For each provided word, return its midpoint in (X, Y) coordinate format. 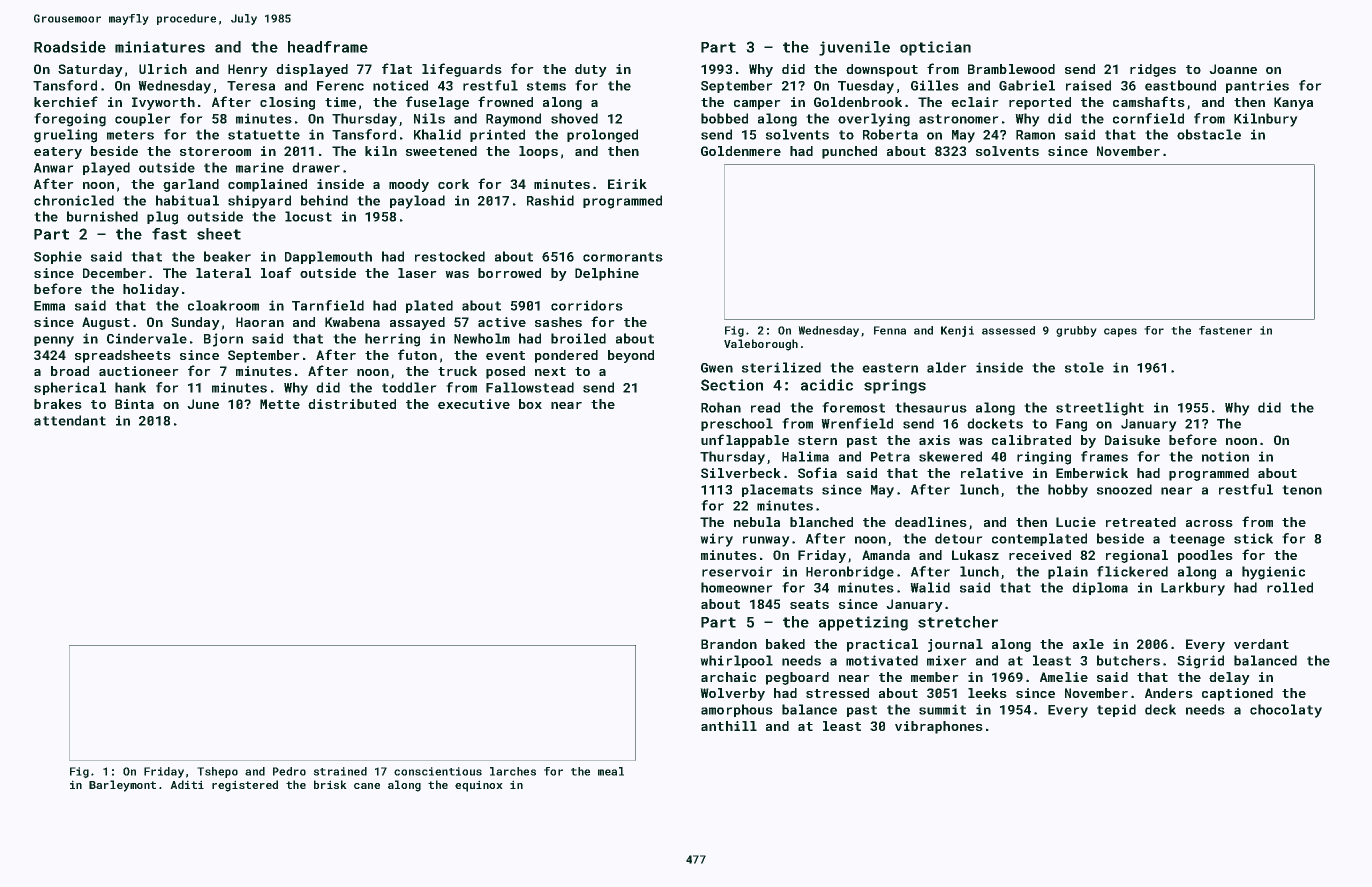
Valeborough (761, 345)
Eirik (627, 184)
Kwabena (352, 322)
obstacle (1209, 134)
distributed (352, 404)
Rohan (721, 407)
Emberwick (1092, 473)
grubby (1076, 331)
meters (130, 135)
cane (367, 786)
